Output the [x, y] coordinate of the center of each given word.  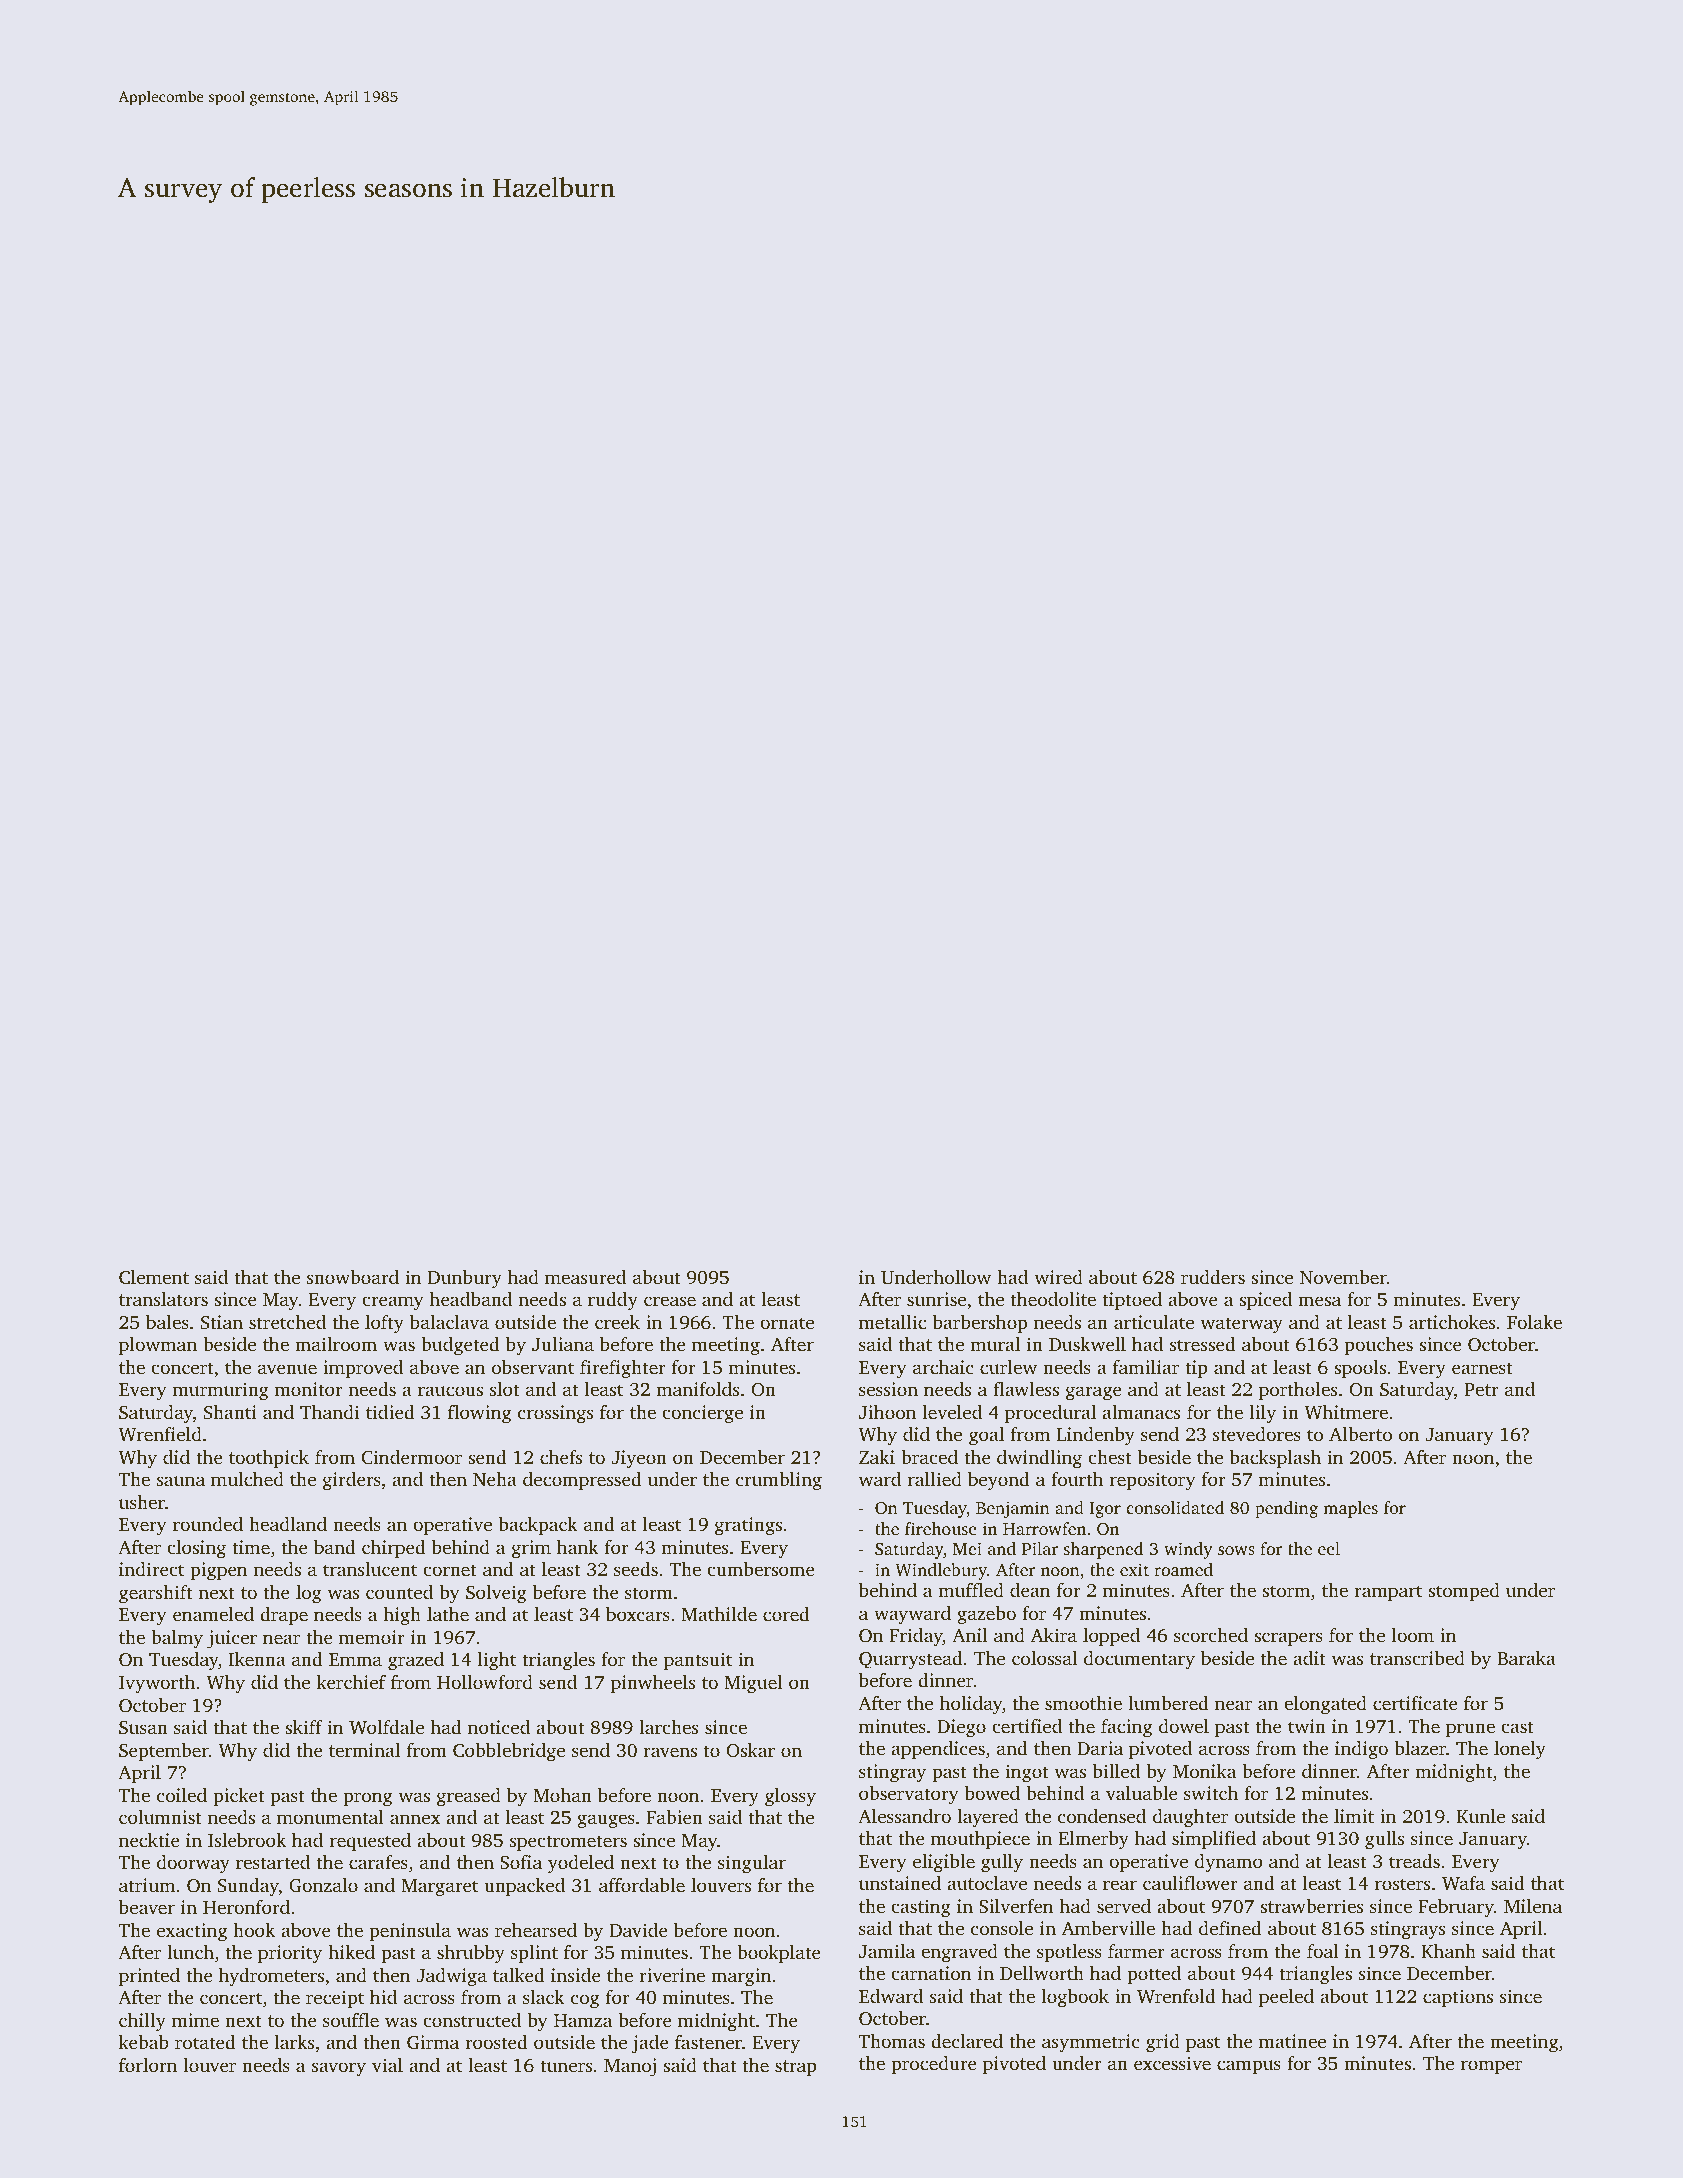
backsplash [1275, 1459]
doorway [193, 1864]
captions [1458, 1998]
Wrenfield [160, 1434]
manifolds [697, 1389]
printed [149, 1977]
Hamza [583, 2020]
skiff [304, 1727]
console [1002, 1928]
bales [167, 1322]
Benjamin [1013, 1509]
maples [1350, 1509]
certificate [1415, 1703]
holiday [971, 1705]
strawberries [1311, 1906]
